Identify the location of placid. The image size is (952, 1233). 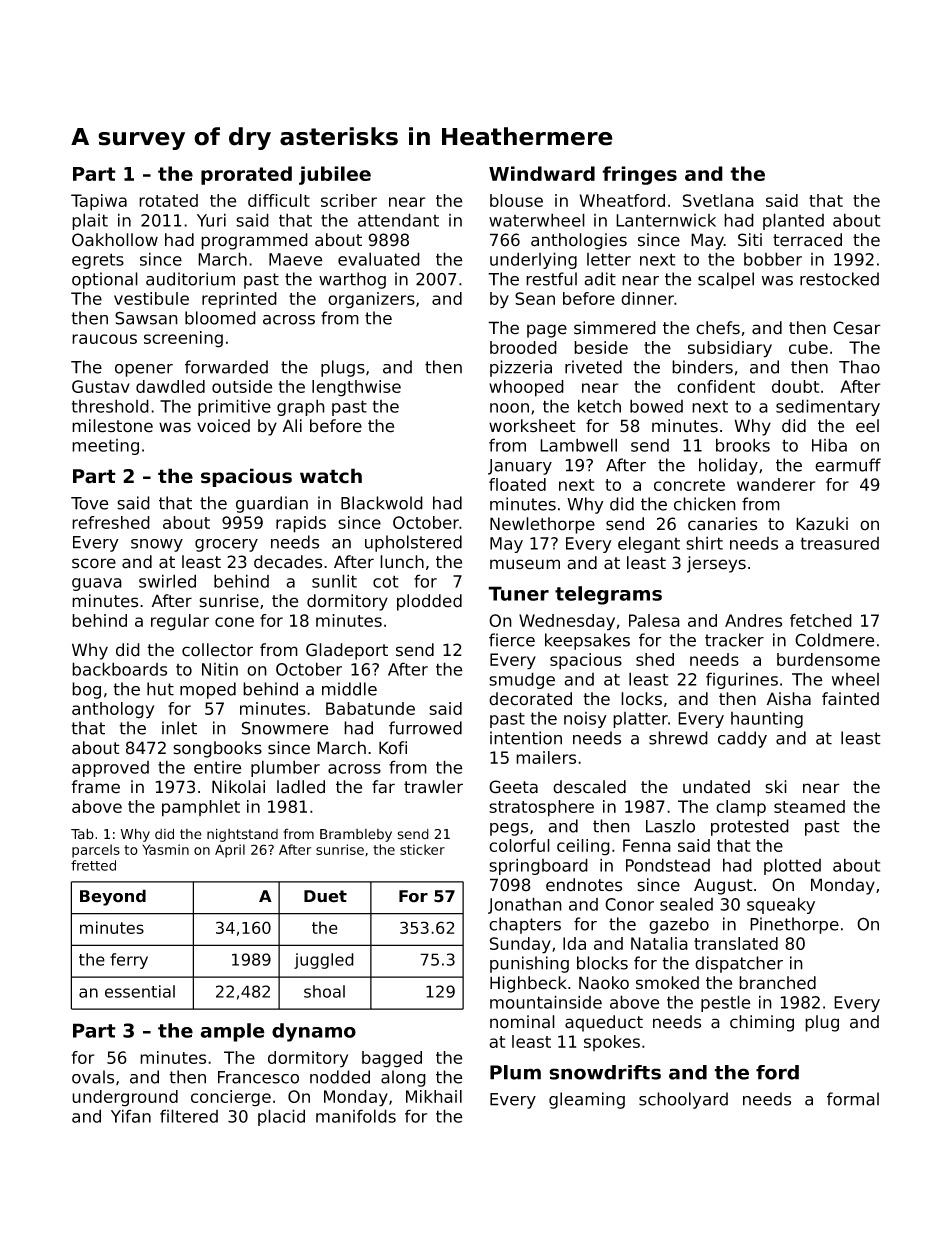
(281, 1117).
